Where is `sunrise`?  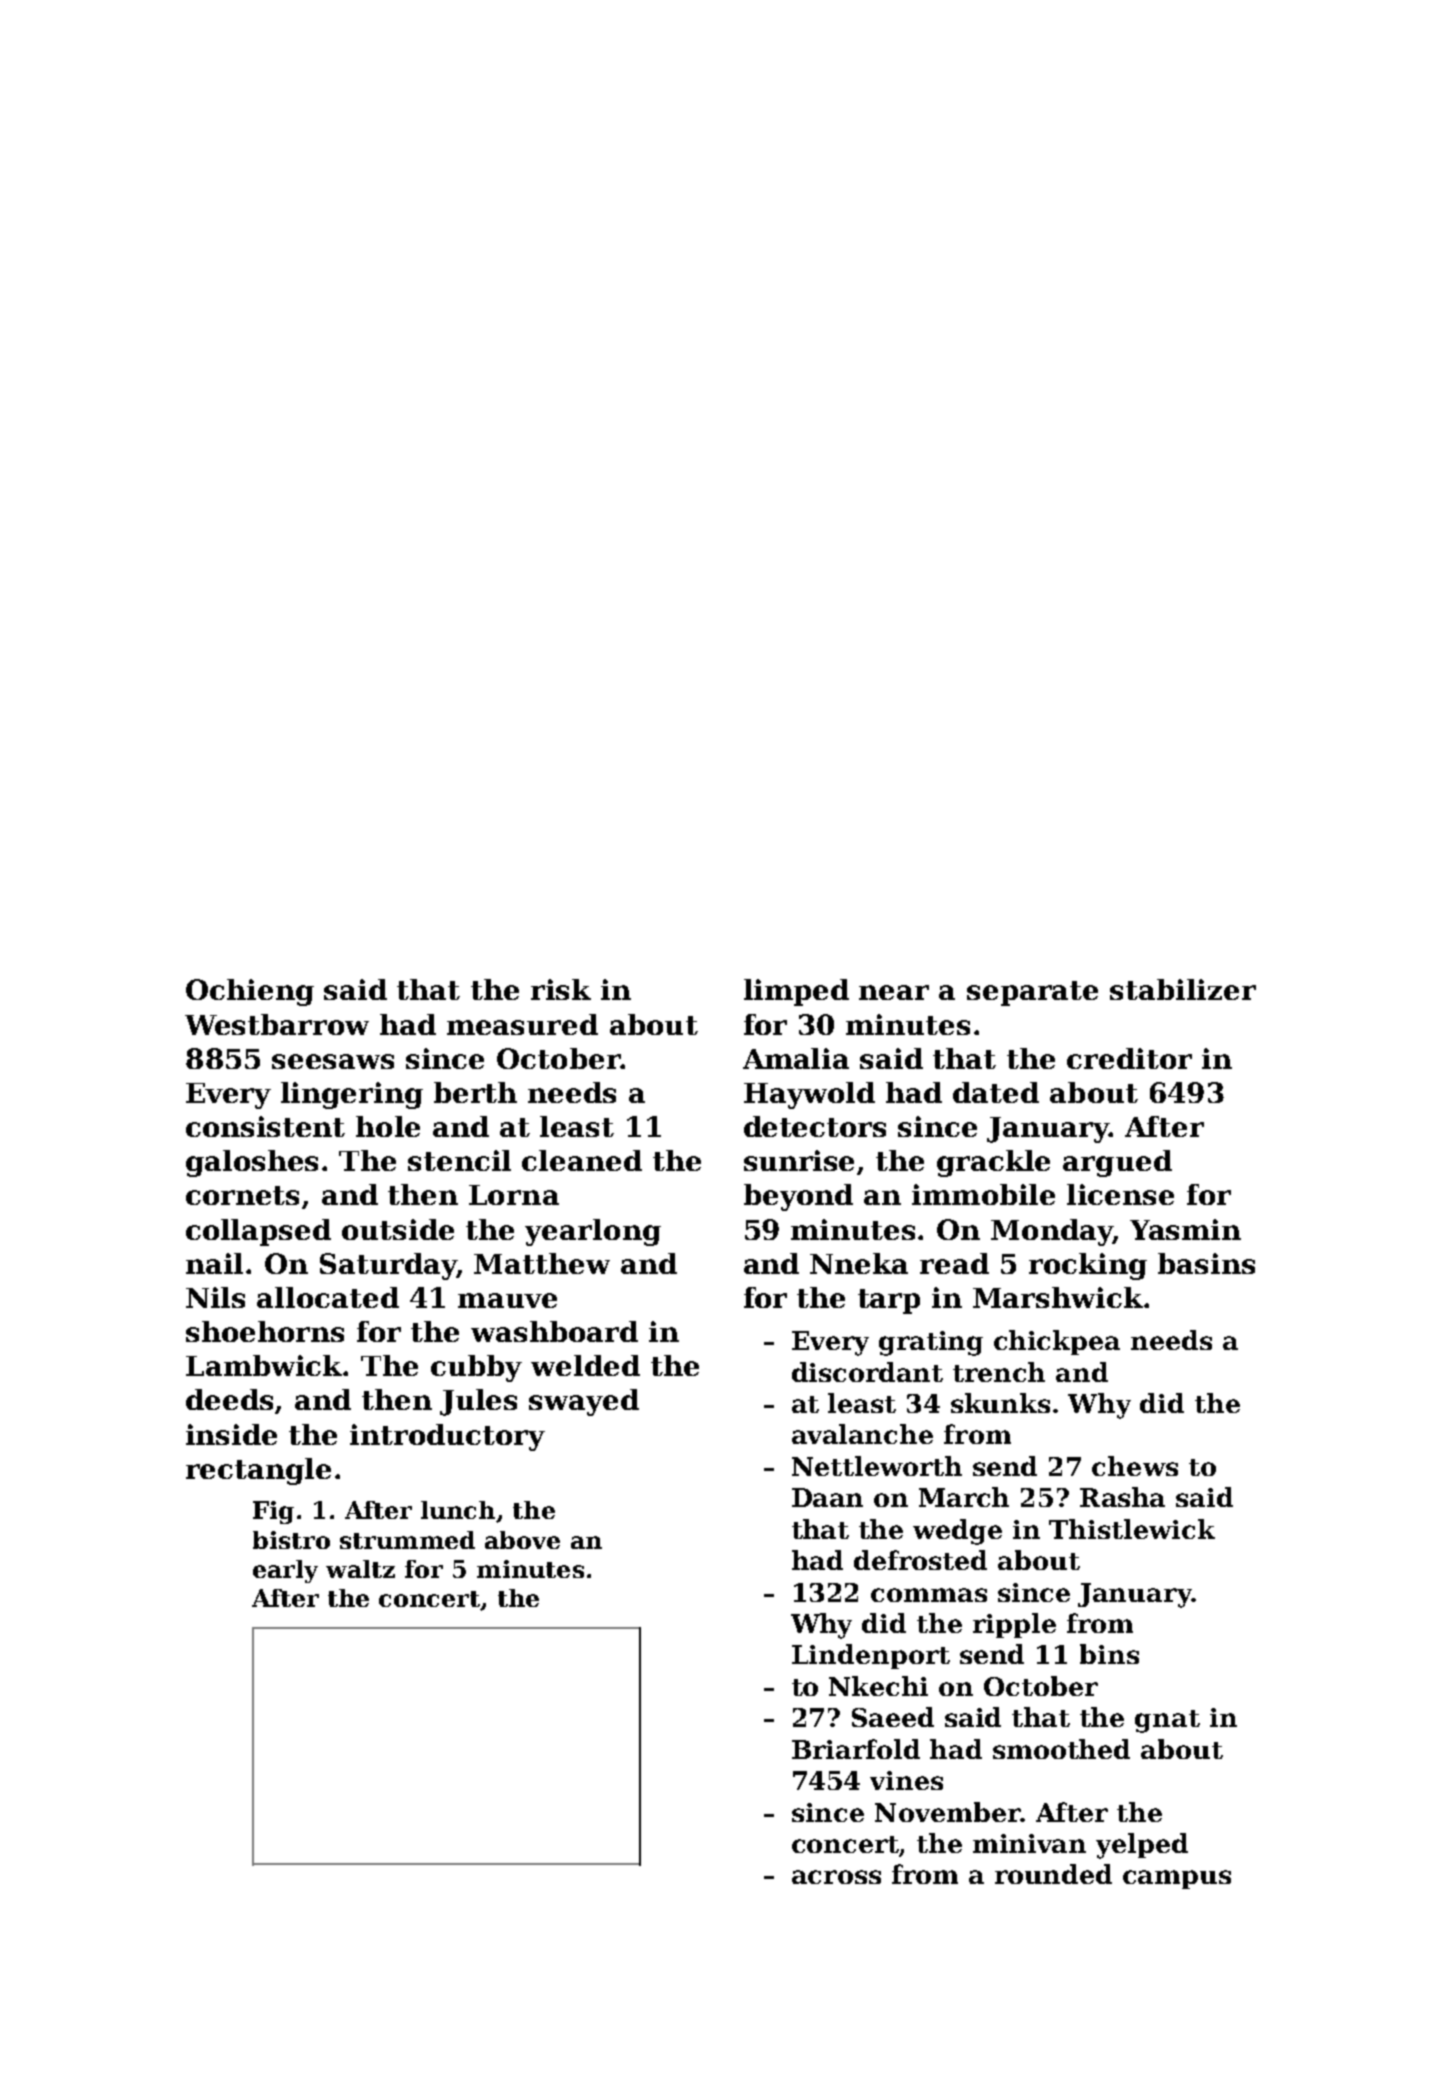
sunrise is located at coordinates (799, 1160).
